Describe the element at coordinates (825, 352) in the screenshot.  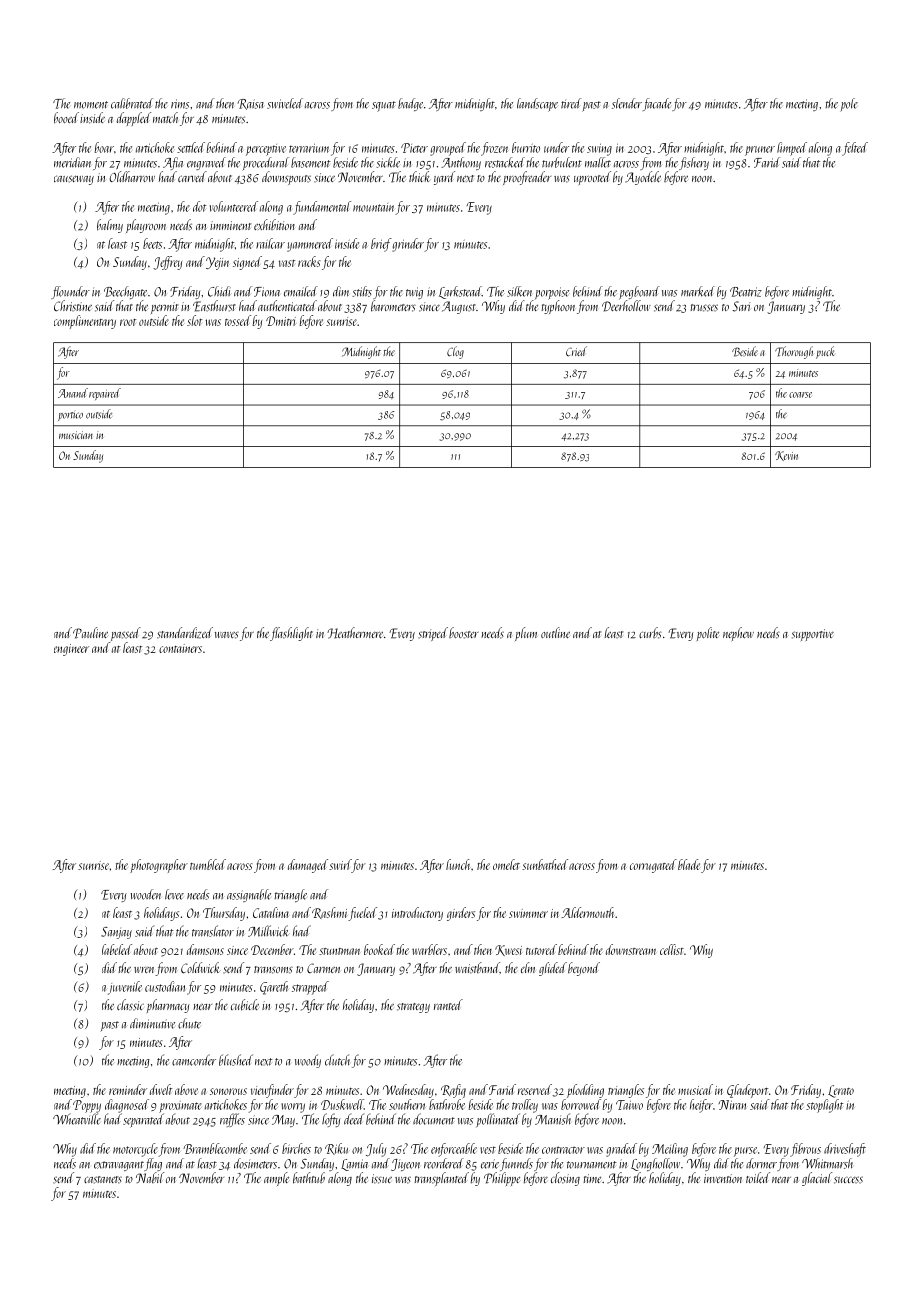
I see `puck` at that location.
